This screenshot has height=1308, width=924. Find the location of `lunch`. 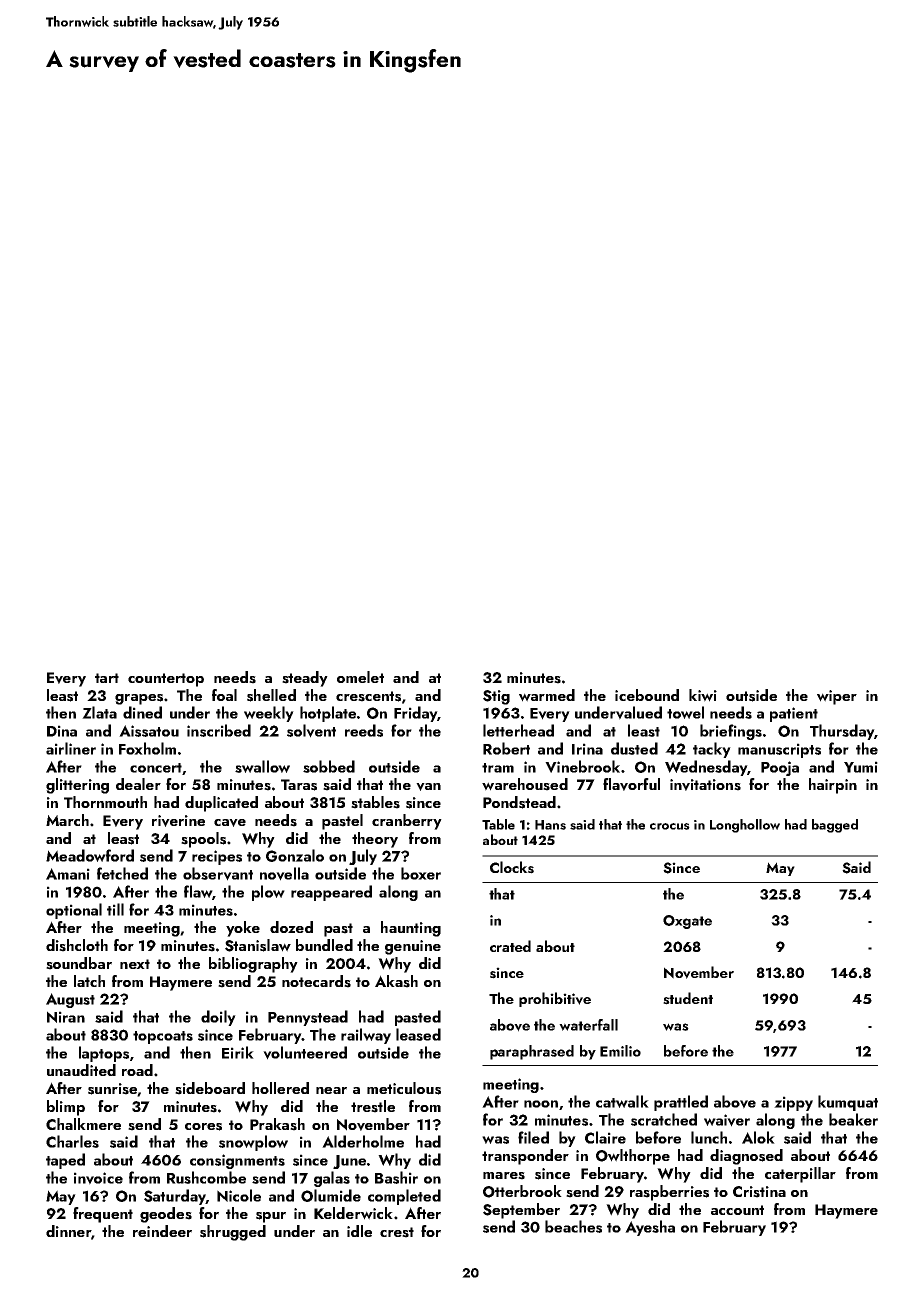

lunch is located at coordinates (709, 1137).
